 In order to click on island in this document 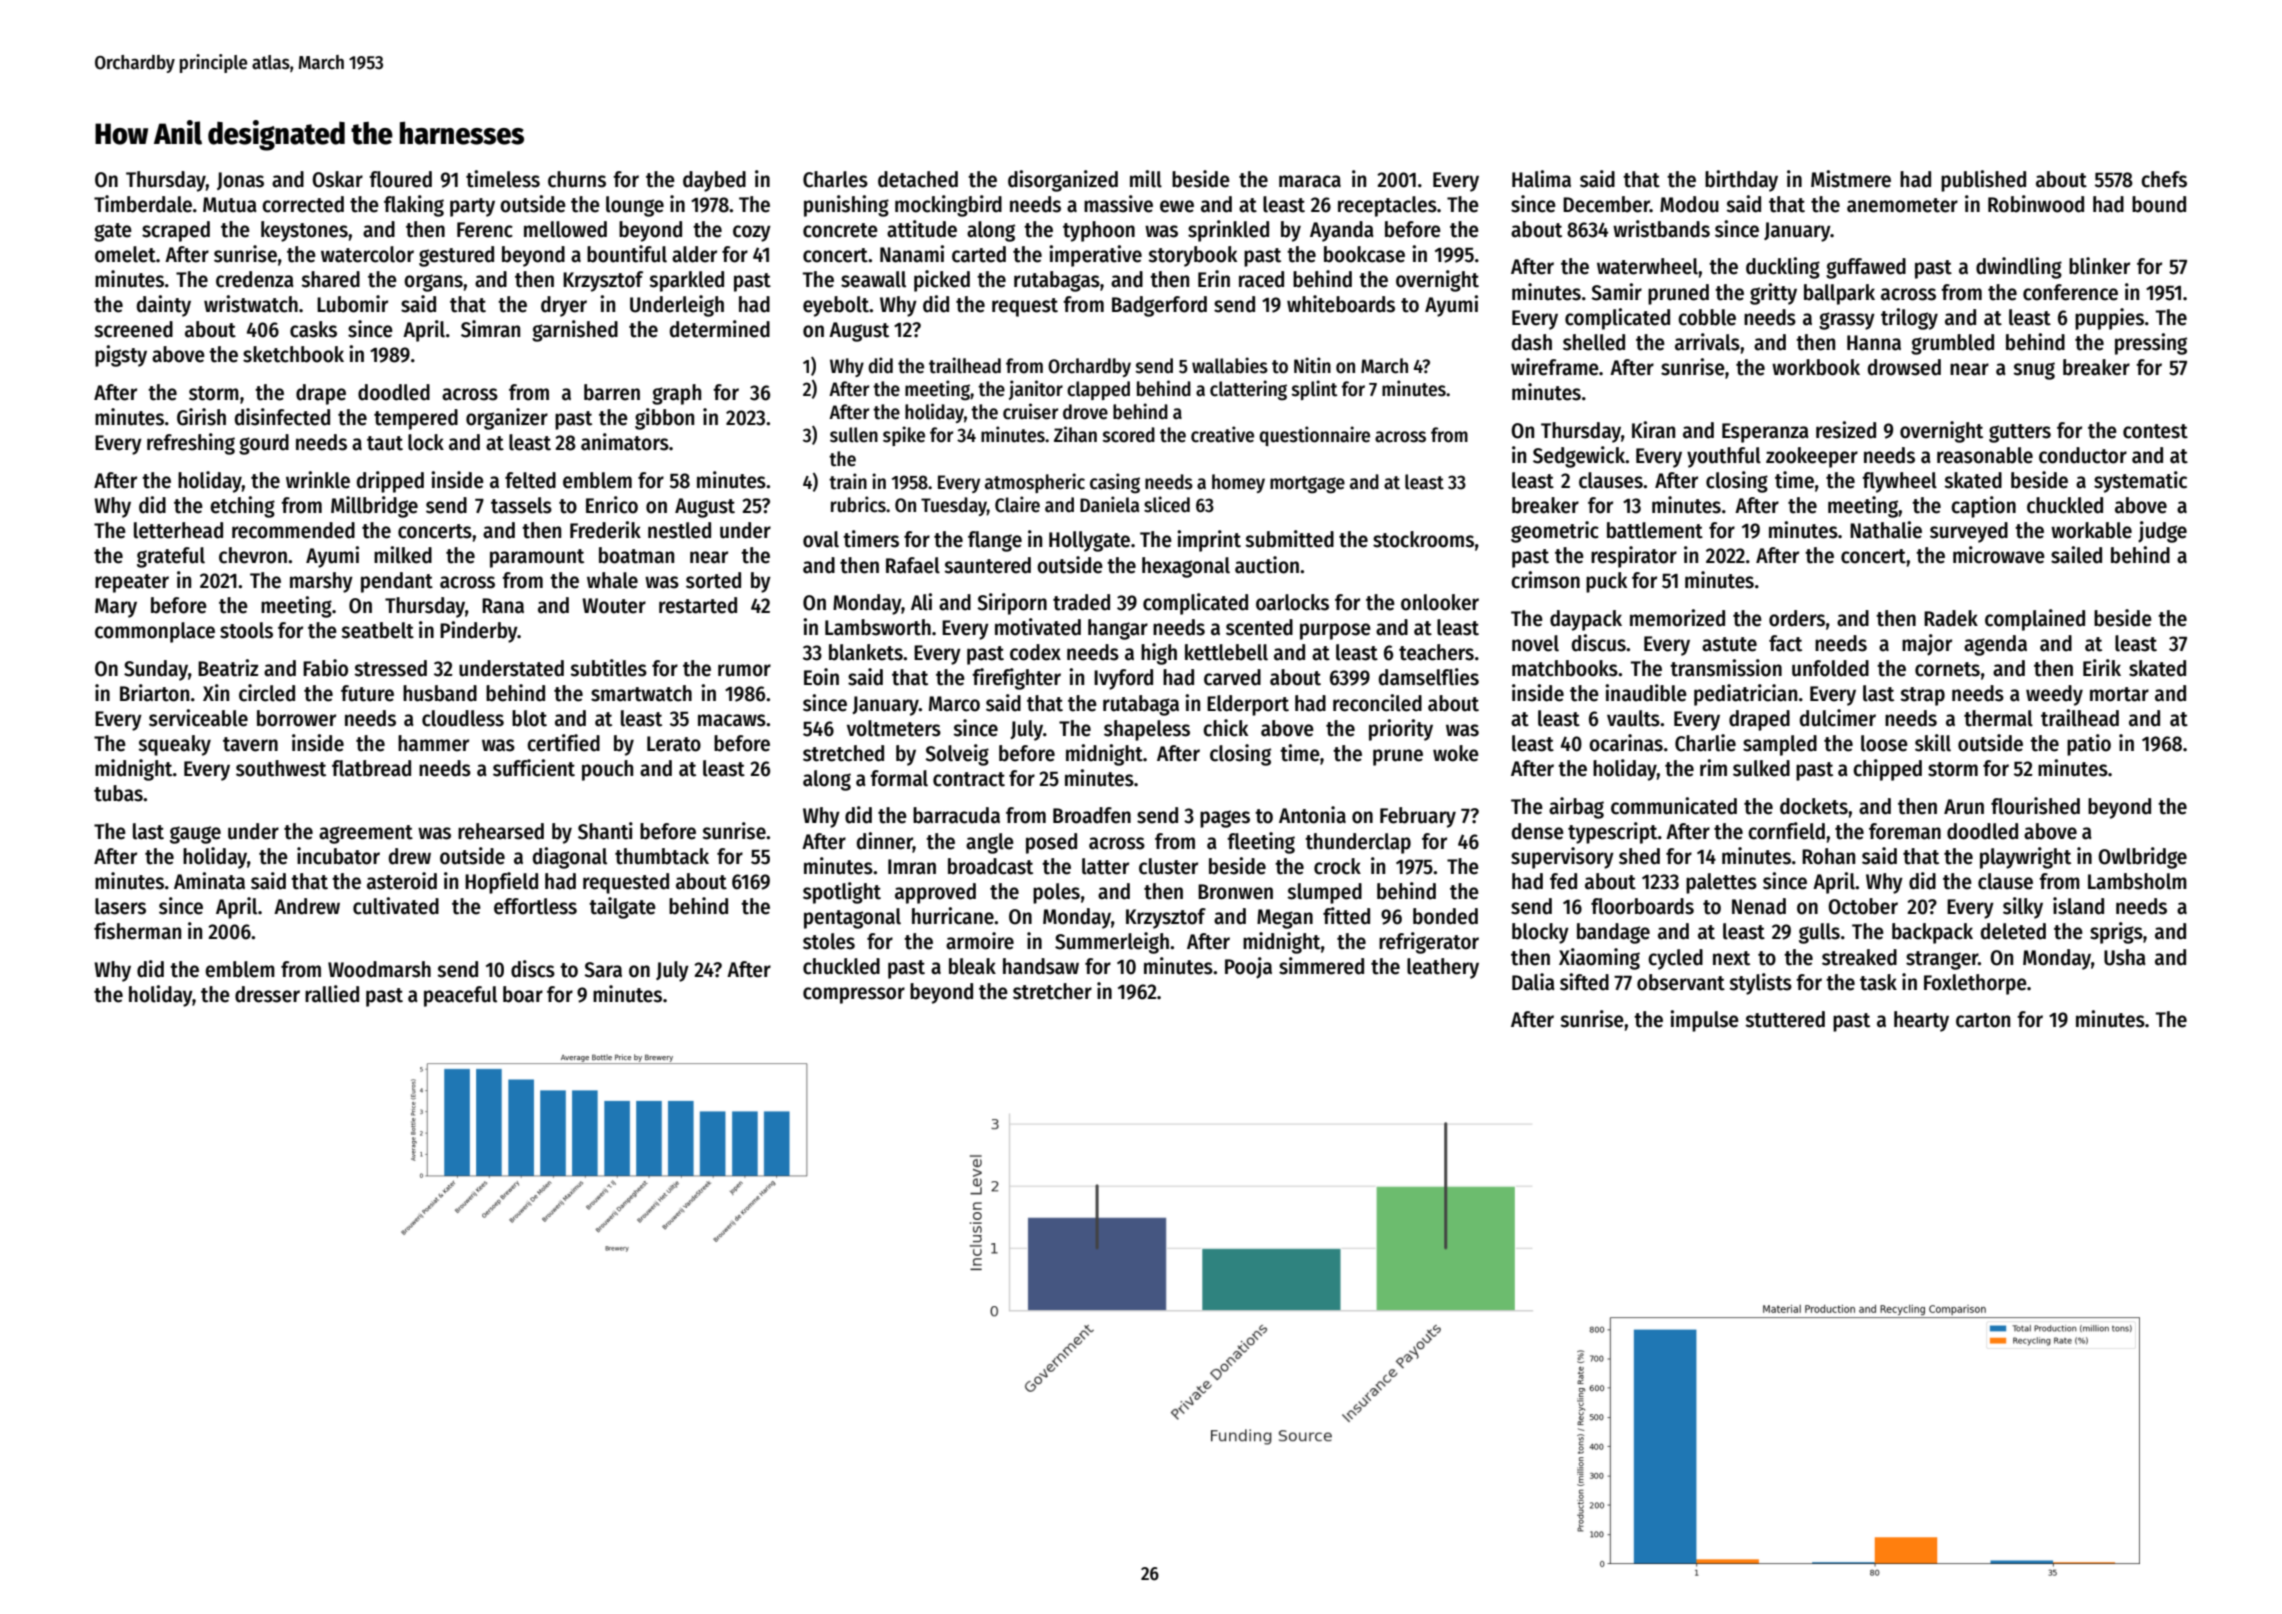, I will do `click(2078, 906)`.
